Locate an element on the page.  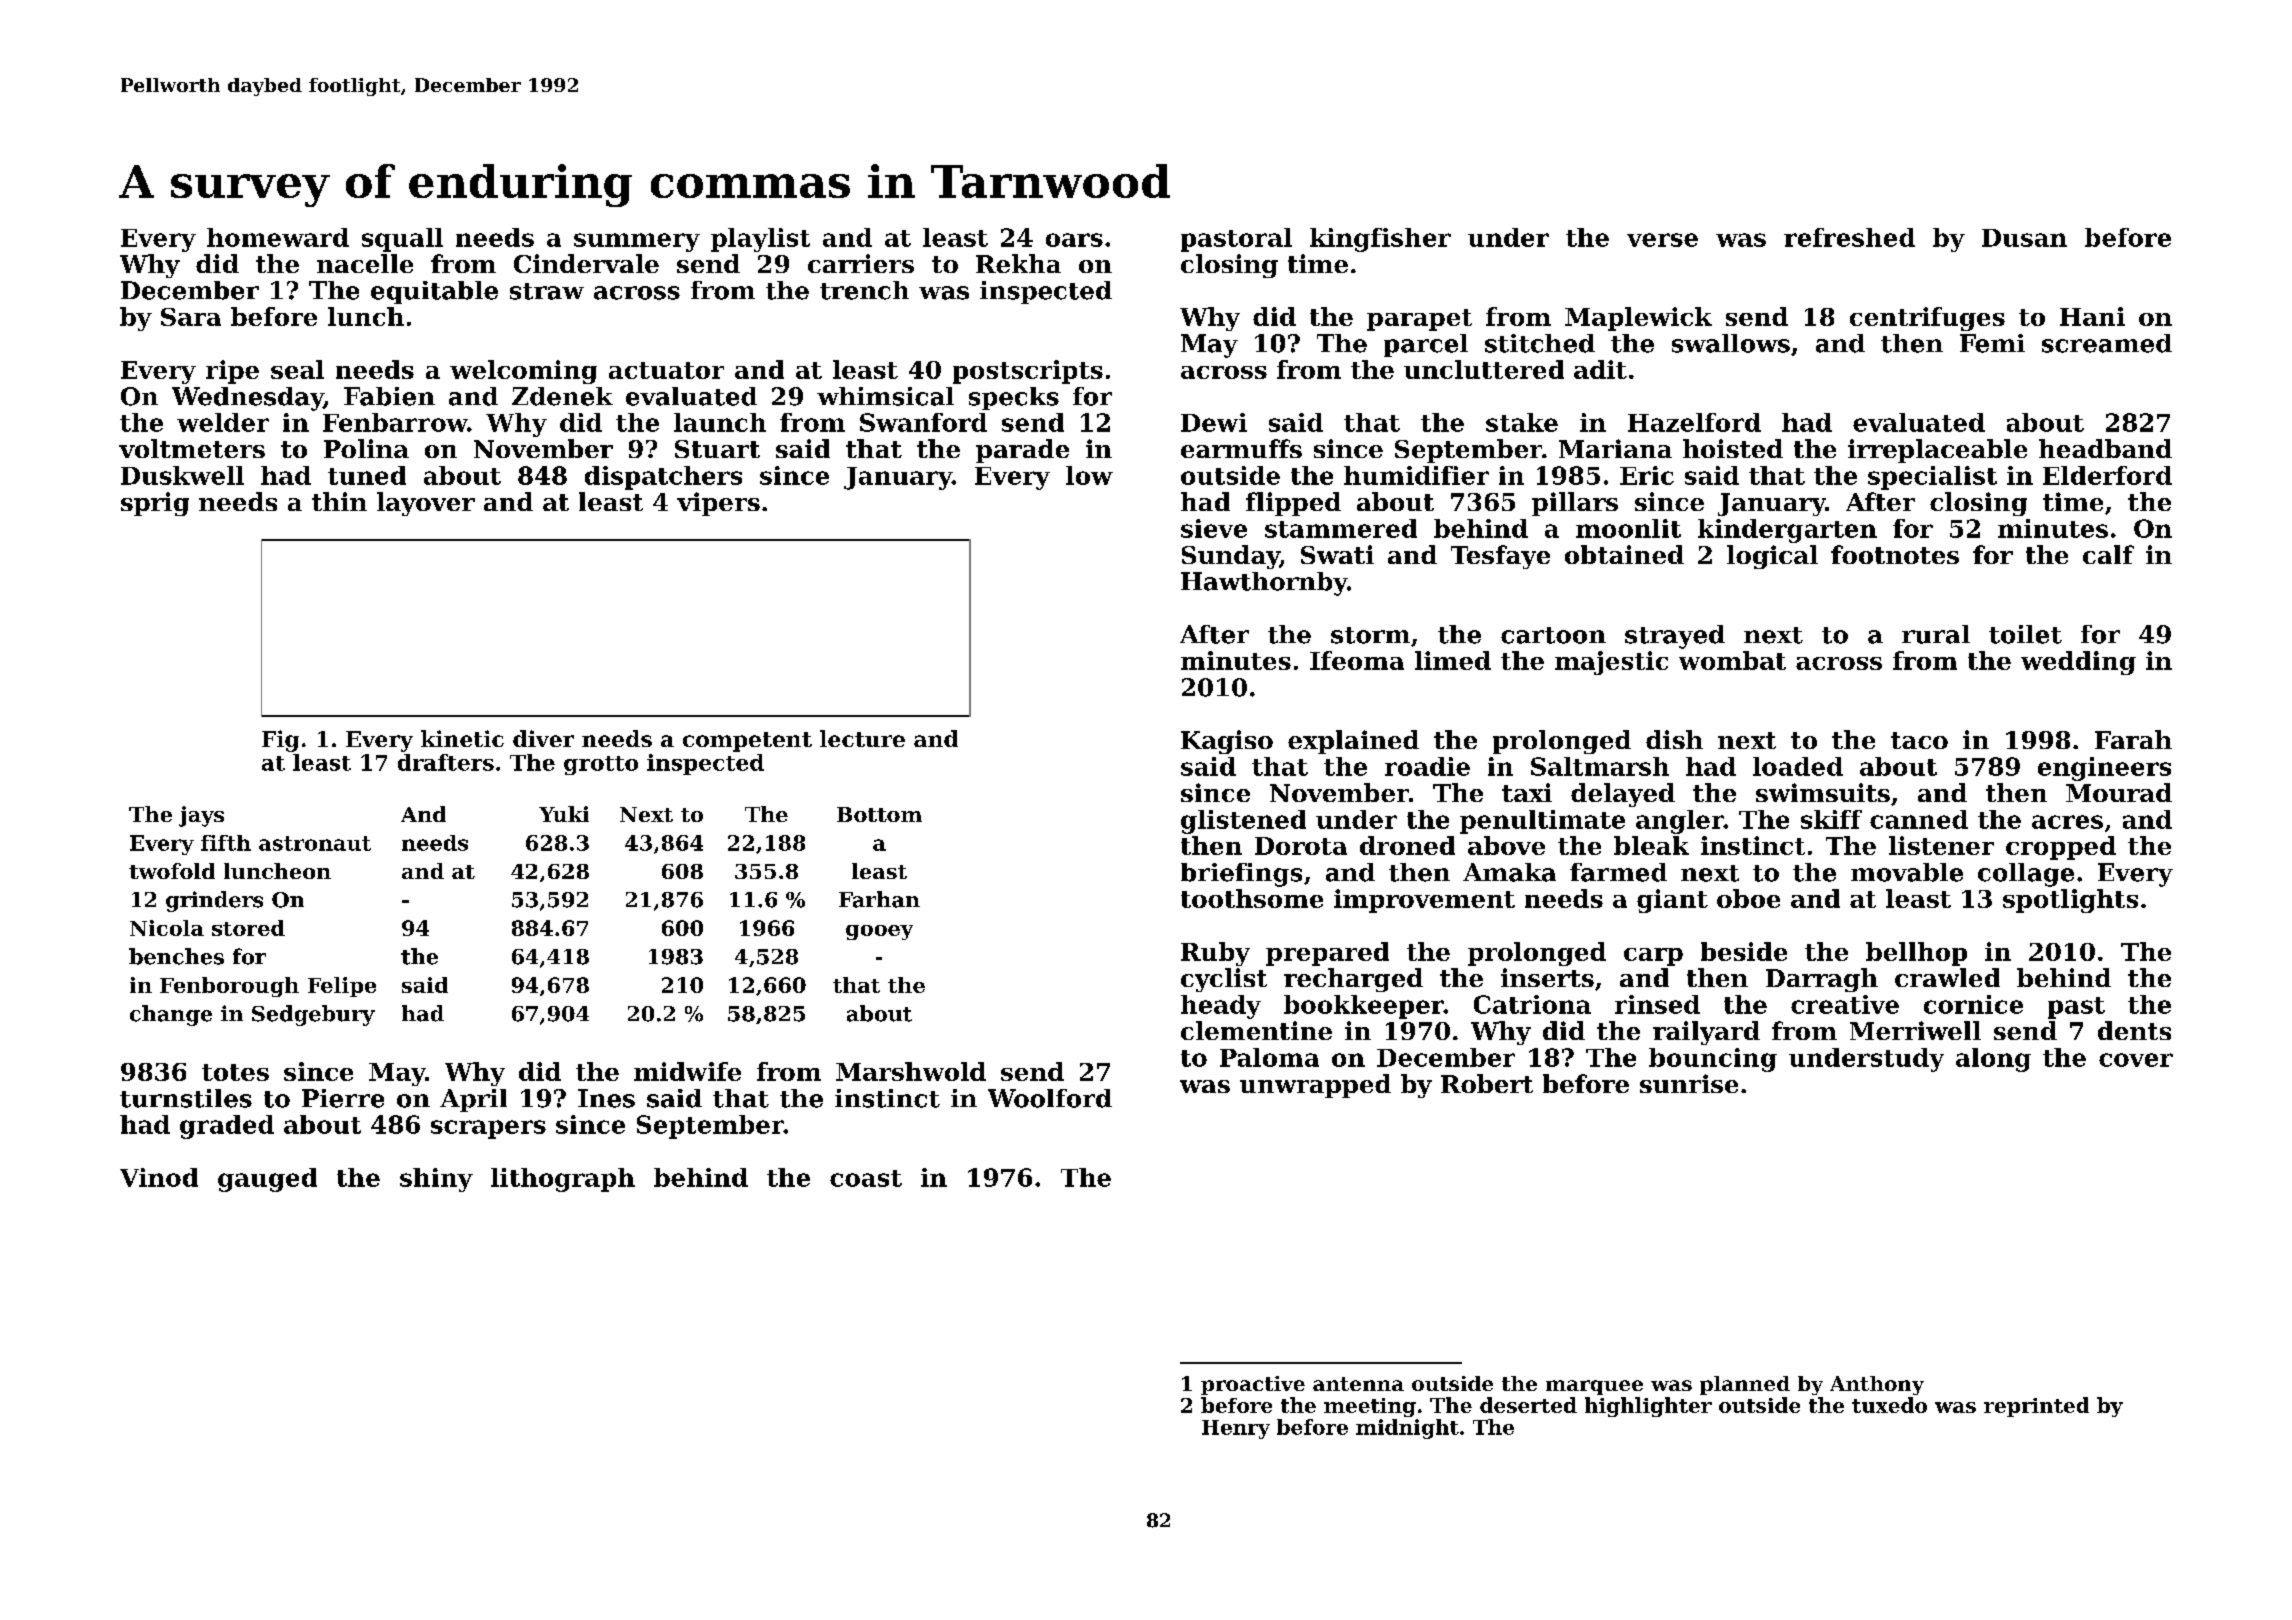
Sunday is located at coordinates (1231, 557).
